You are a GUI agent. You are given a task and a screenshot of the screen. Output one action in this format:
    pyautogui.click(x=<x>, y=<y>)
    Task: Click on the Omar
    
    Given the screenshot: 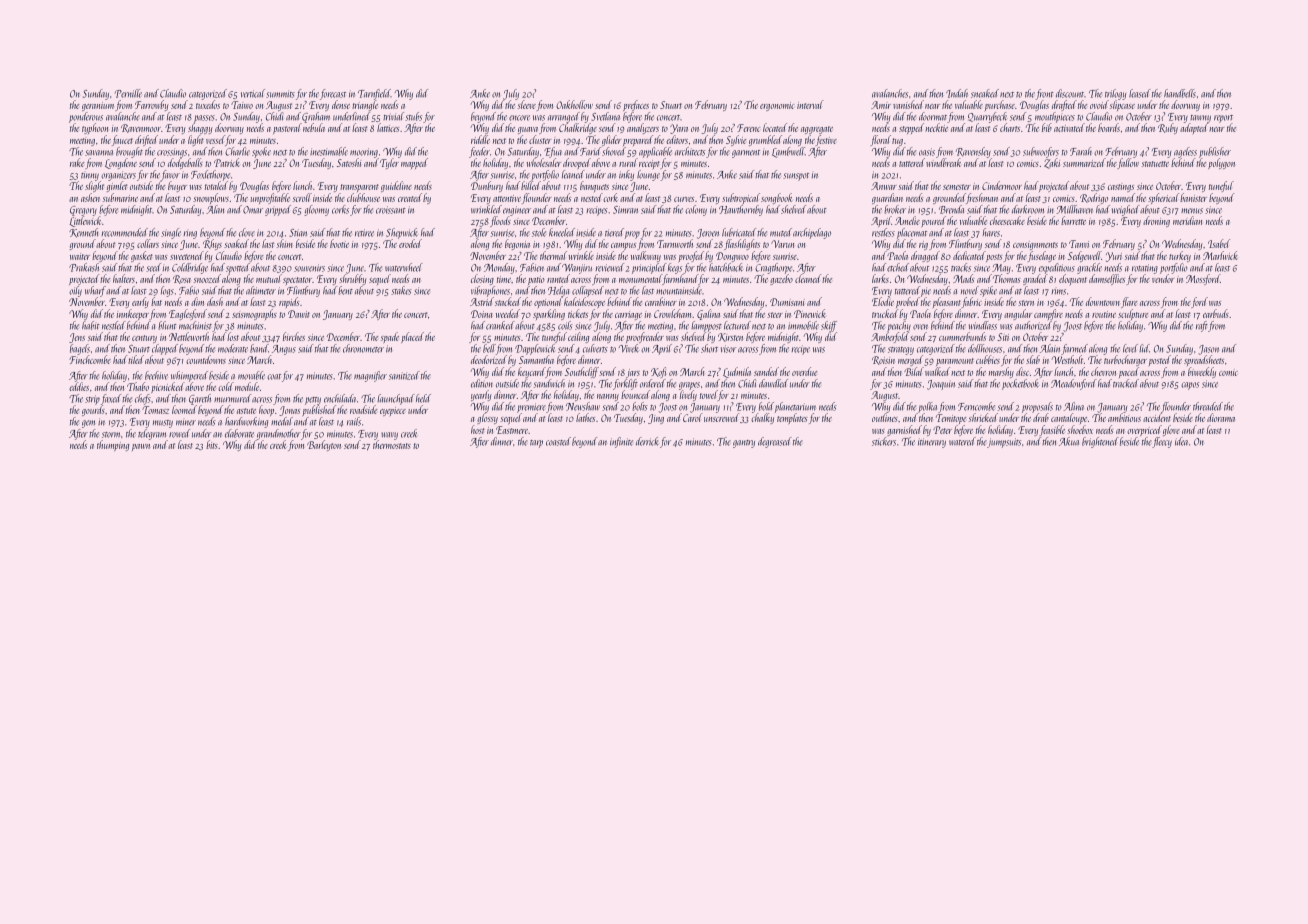 What is the action you would take?
    pyautogui.click(x=253, y=210)
